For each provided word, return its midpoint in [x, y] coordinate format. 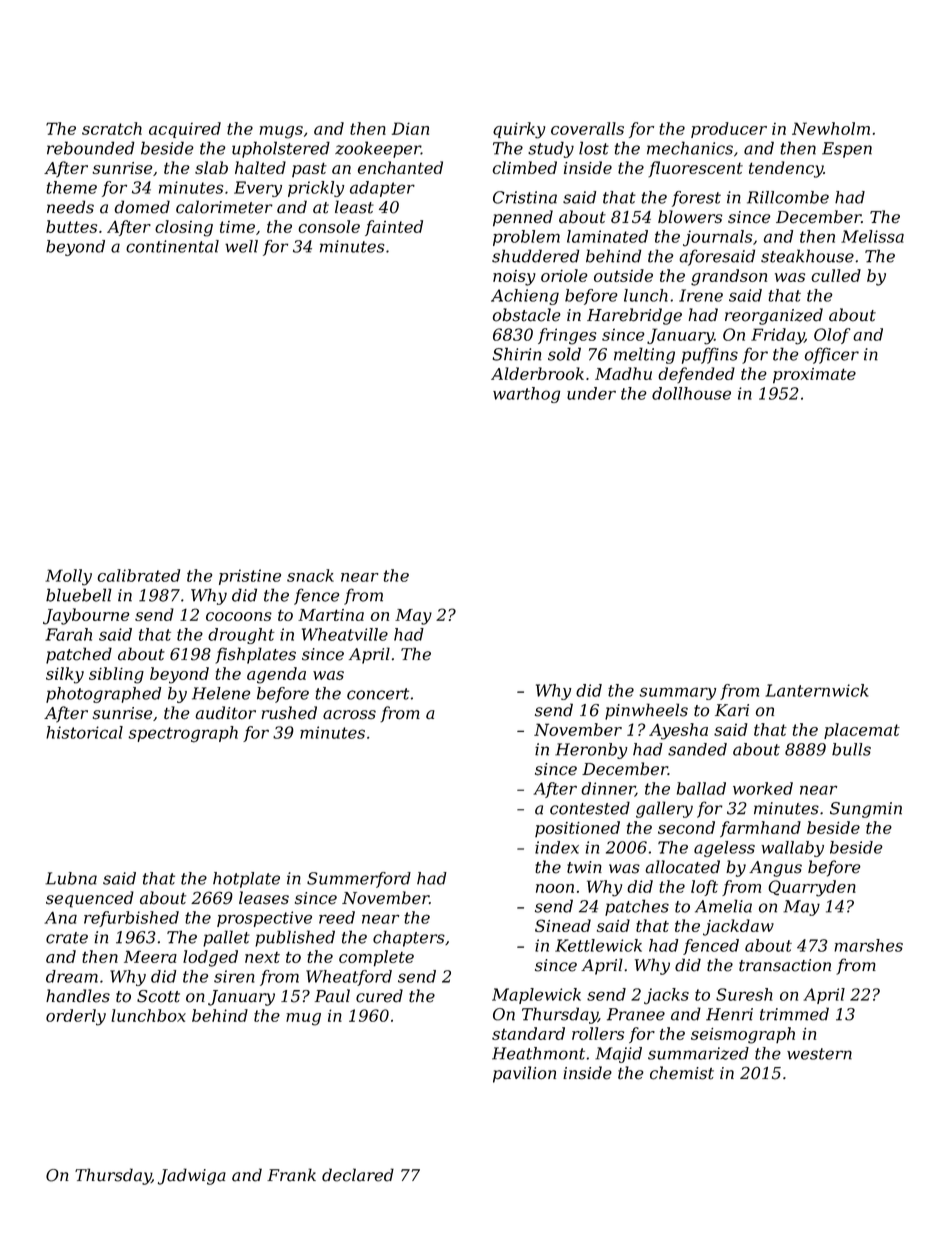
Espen [847, 150]
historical [84, 732]
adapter [382, 189]
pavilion [524, 1074]
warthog [526, 395]
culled [836, 275]
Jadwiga [192, 1176]
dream [72, 976]
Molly [68, 577]
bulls [851, 749]
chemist [682, 1073]
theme [72, 187]
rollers [598, 1033]
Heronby [591, 751]
